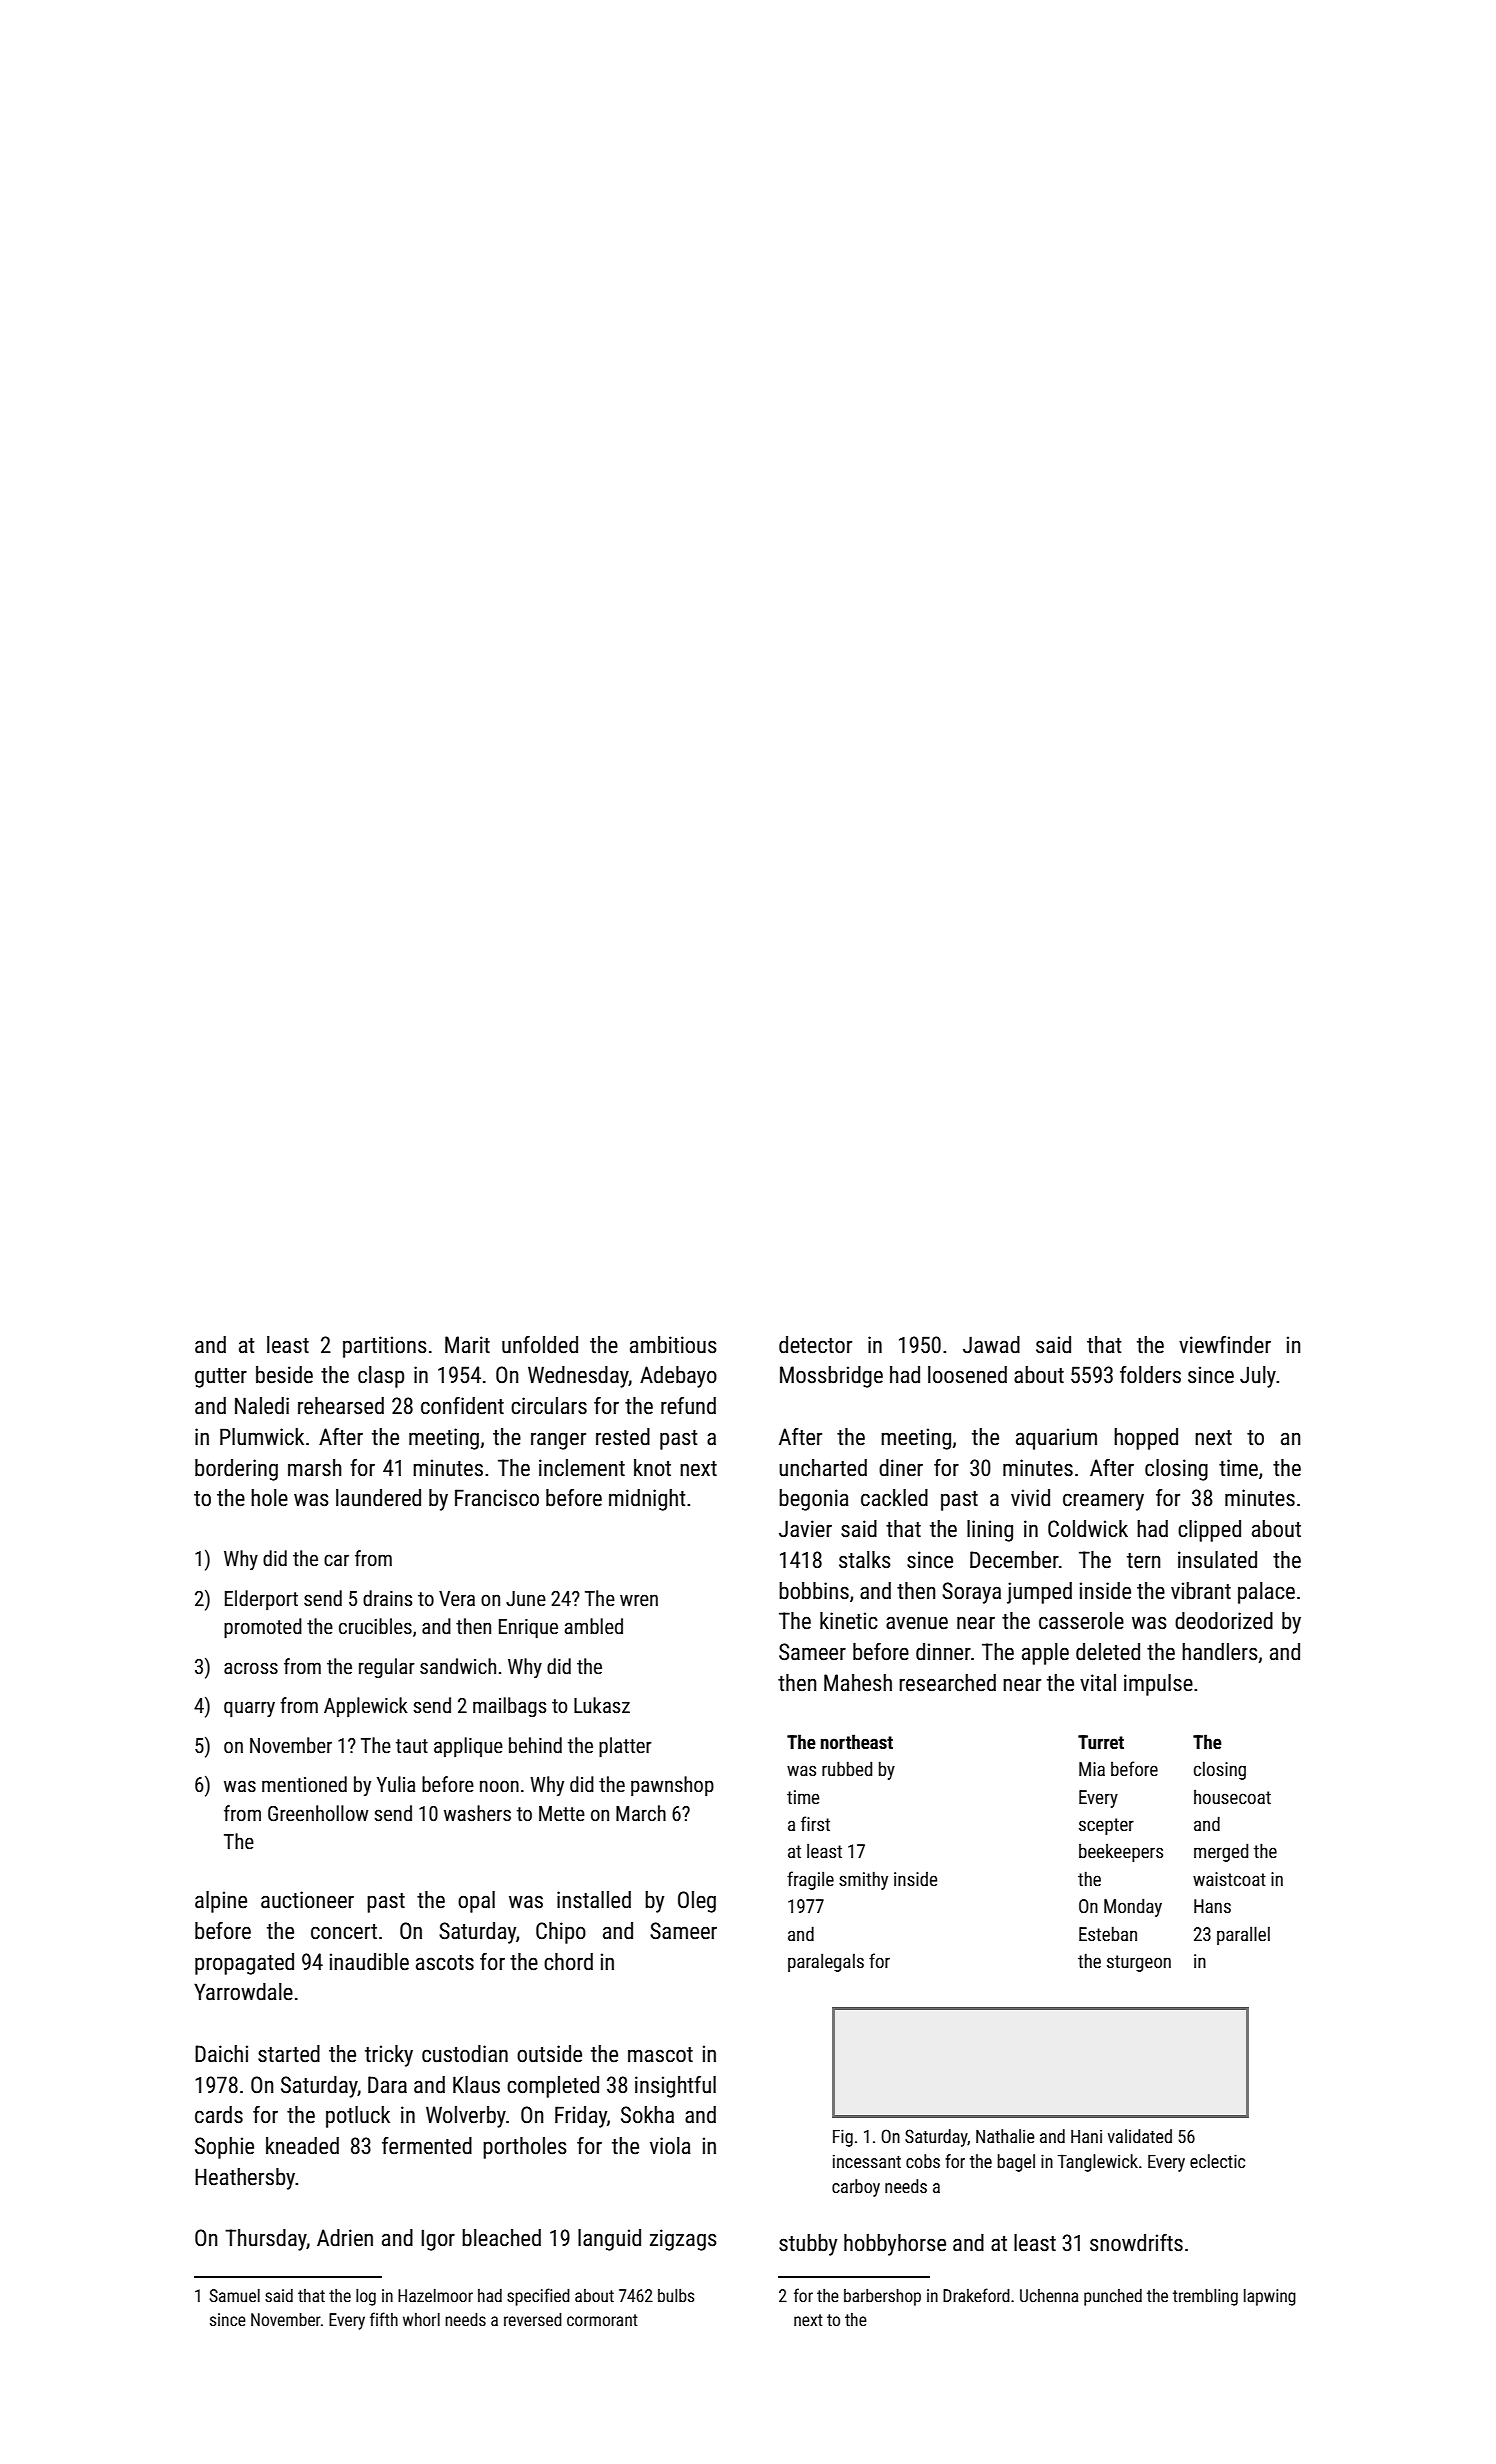 The height and width of the page is (2464, 1496). Describe the element at coordinates (1225, 1345) in the page. I see `viewfinder` at that location.
